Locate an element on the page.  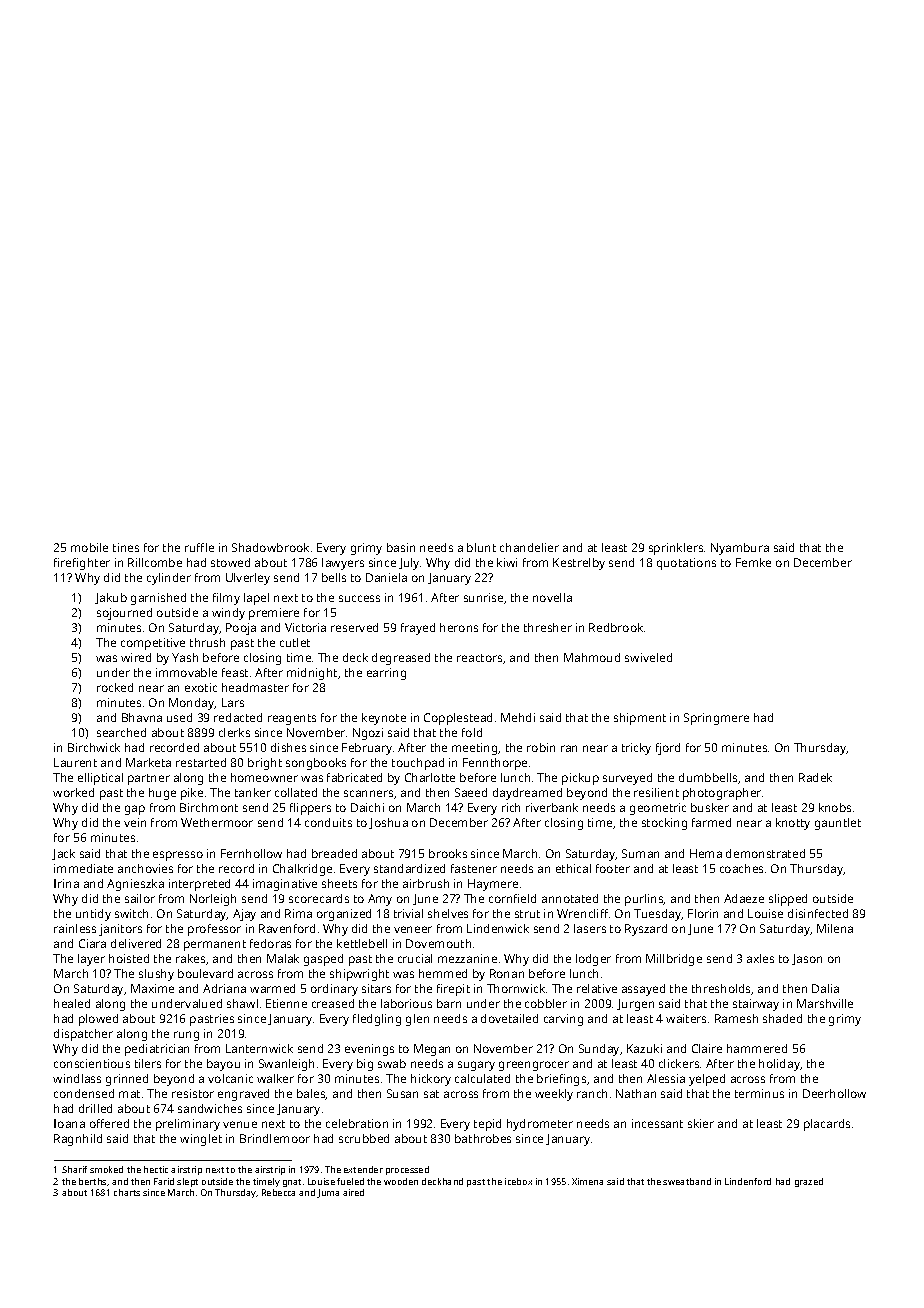
calculated is located at coordinates (482, 1078).
